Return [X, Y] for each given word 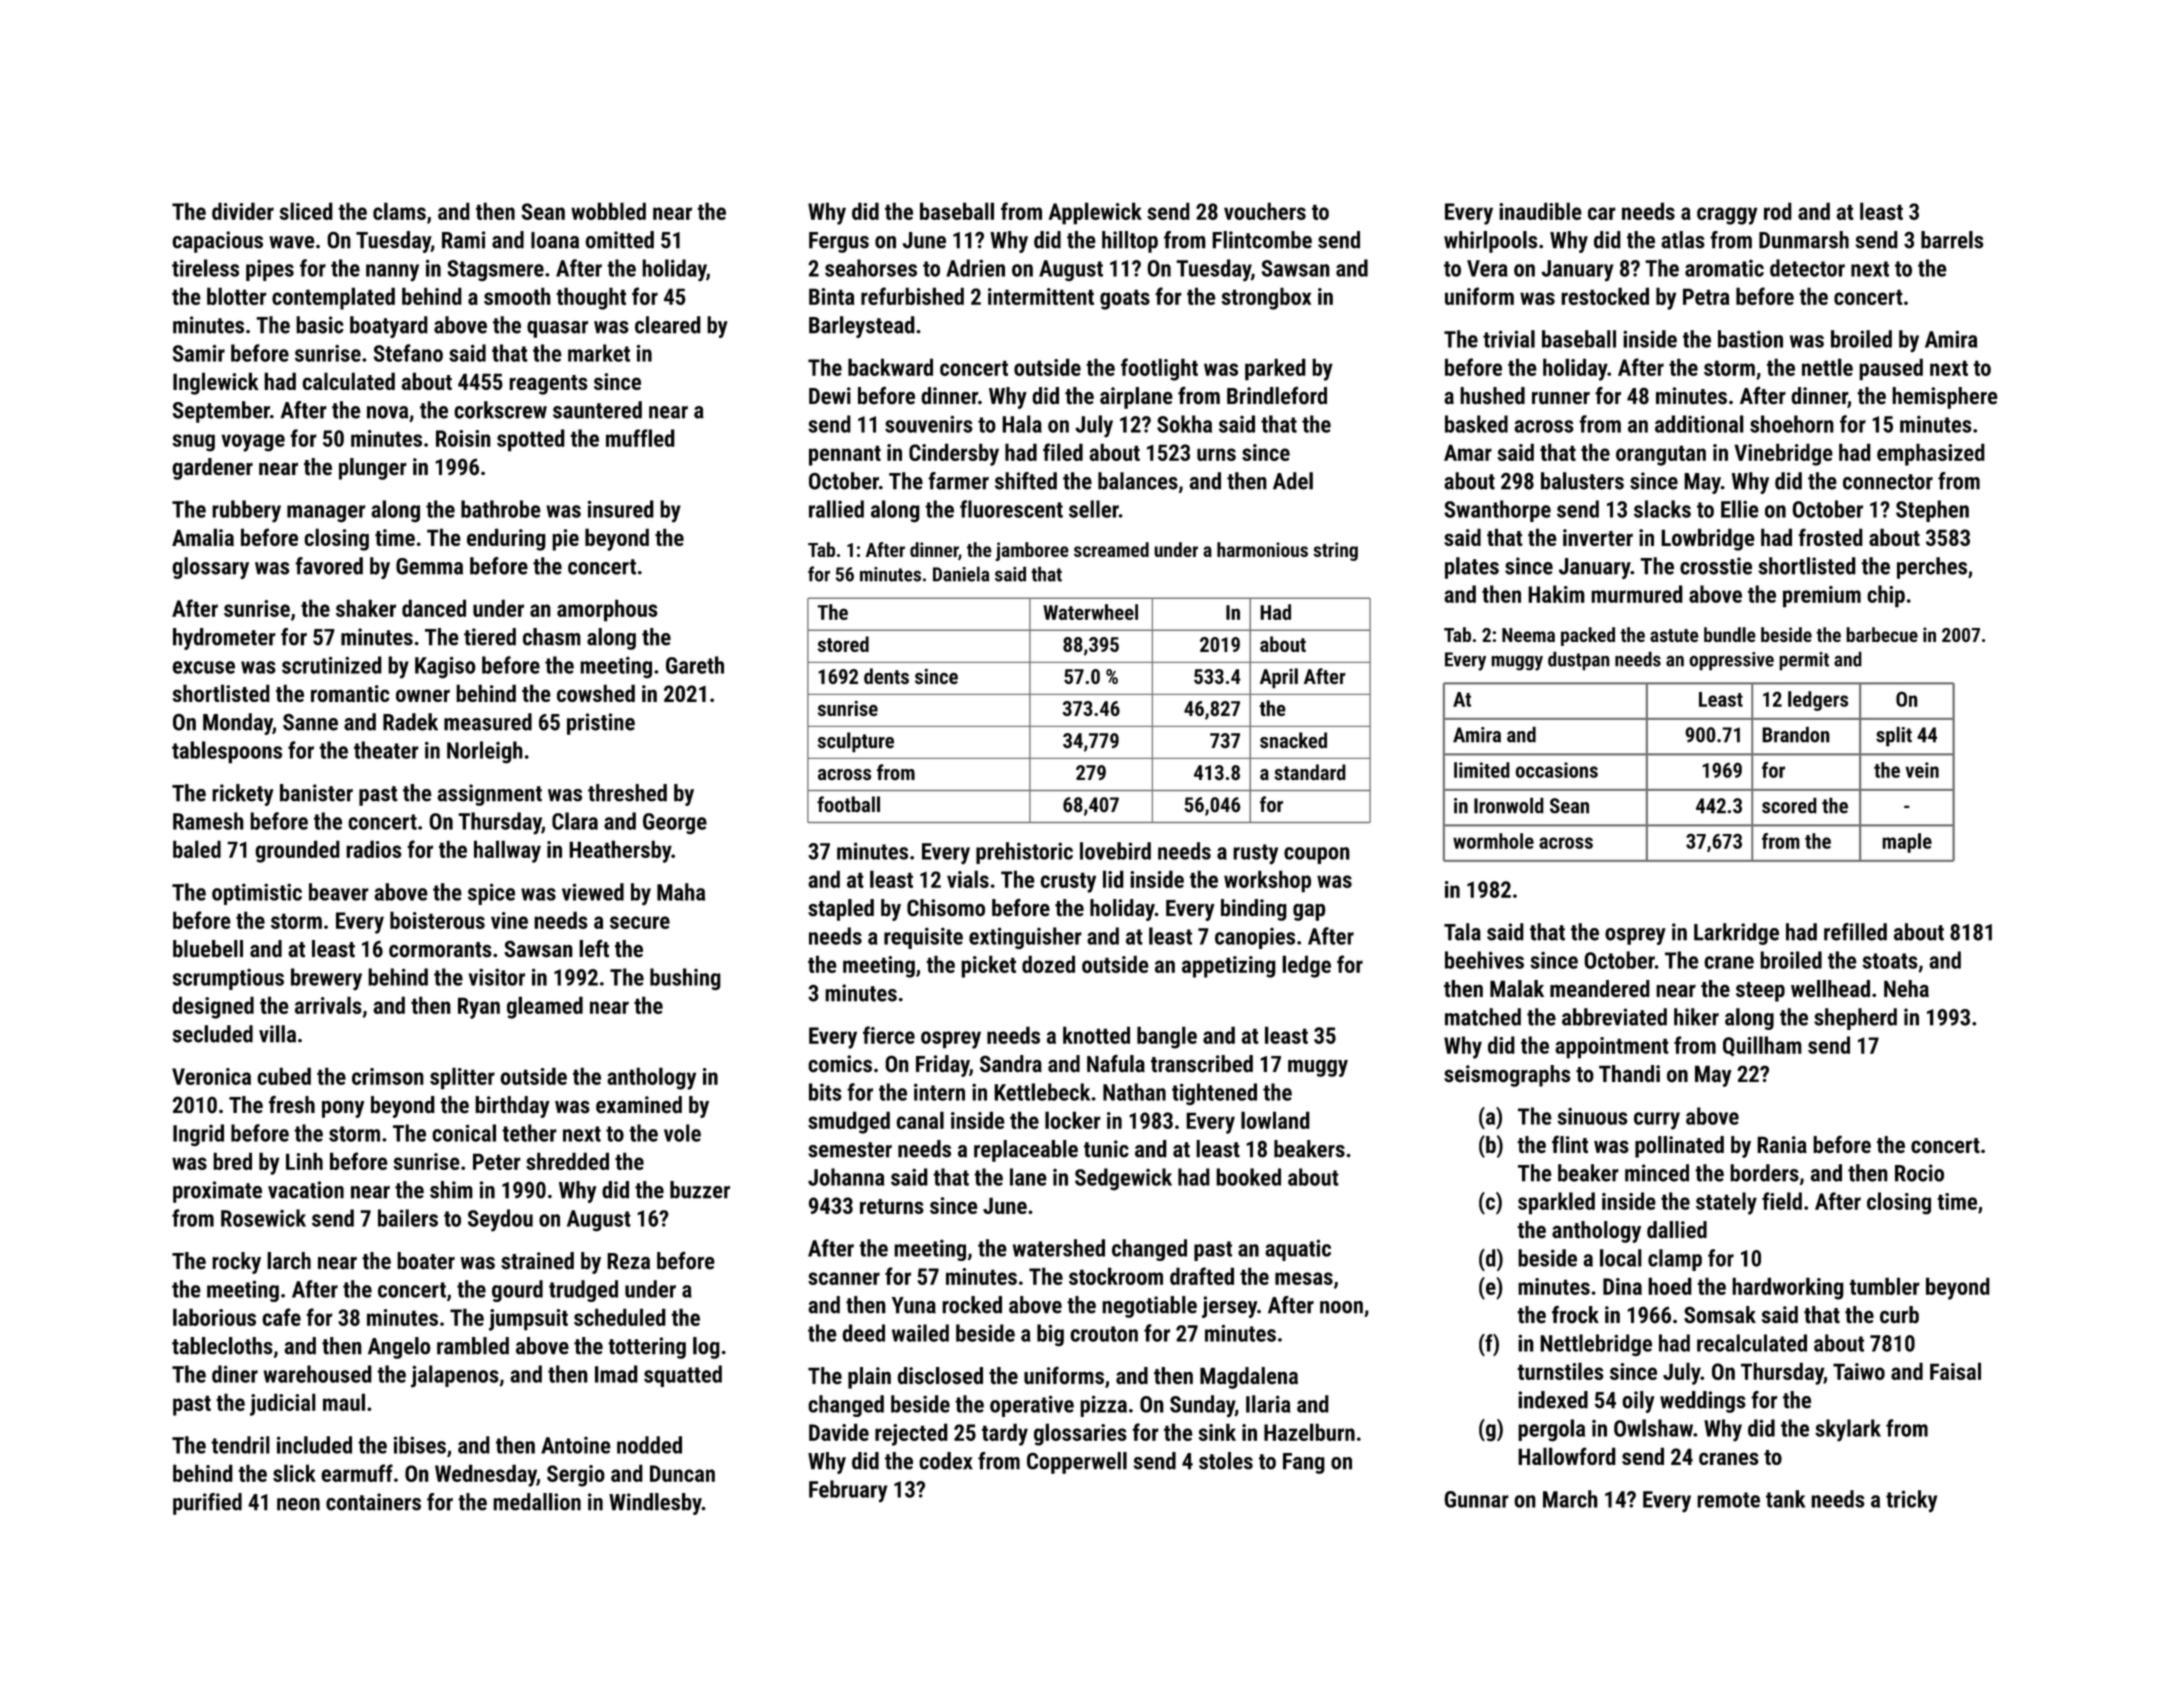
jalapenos [455, 1376]
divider [243, 211]
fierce [889, 1035]
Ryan [479, 1008]
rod [1778, 211]
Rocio [1919, 1173]
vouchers [1265, 211]
